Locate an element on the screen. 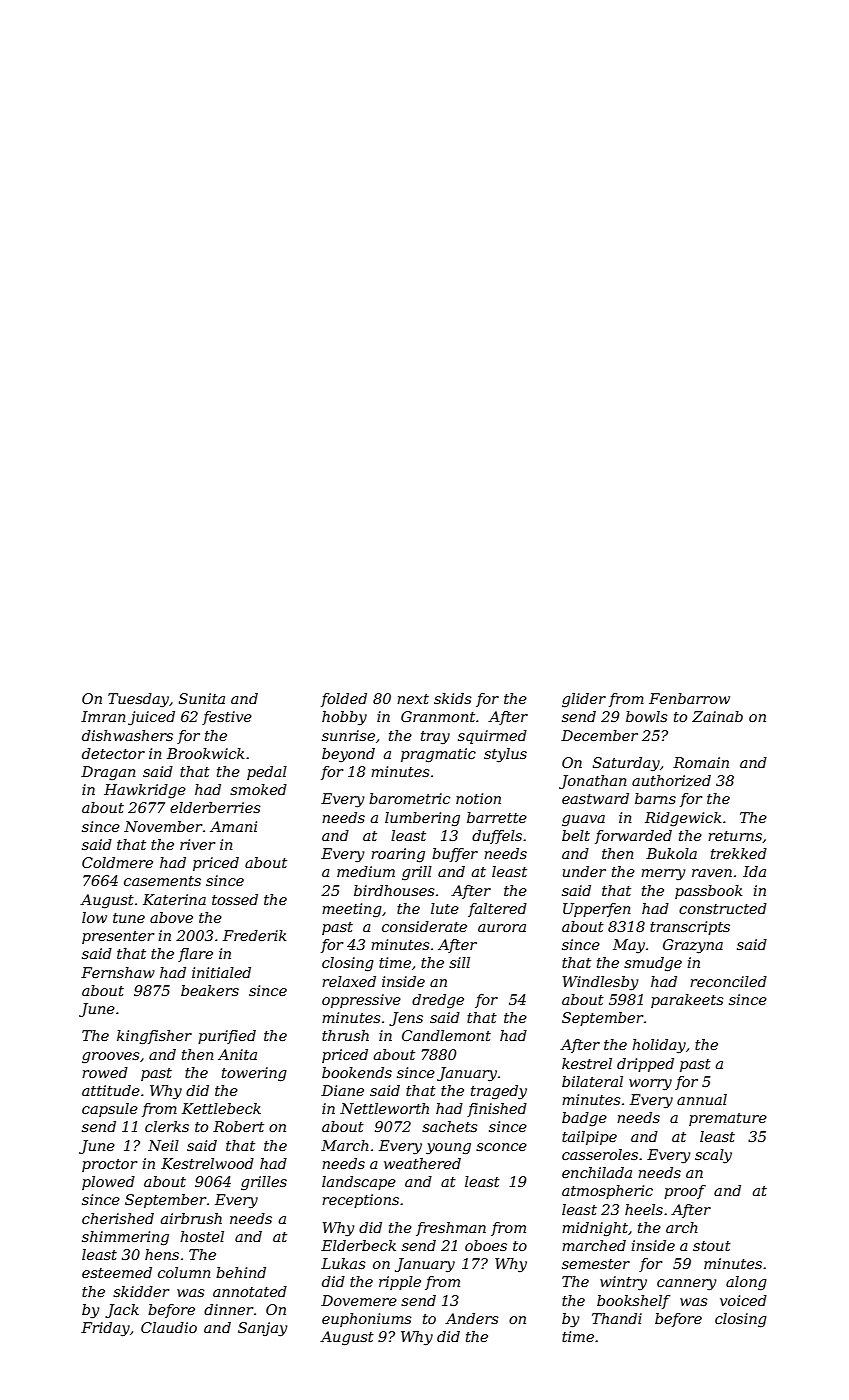 The height and width of the screenshot is (1400, 849). oboes is located at coordinates (486, 1245).
